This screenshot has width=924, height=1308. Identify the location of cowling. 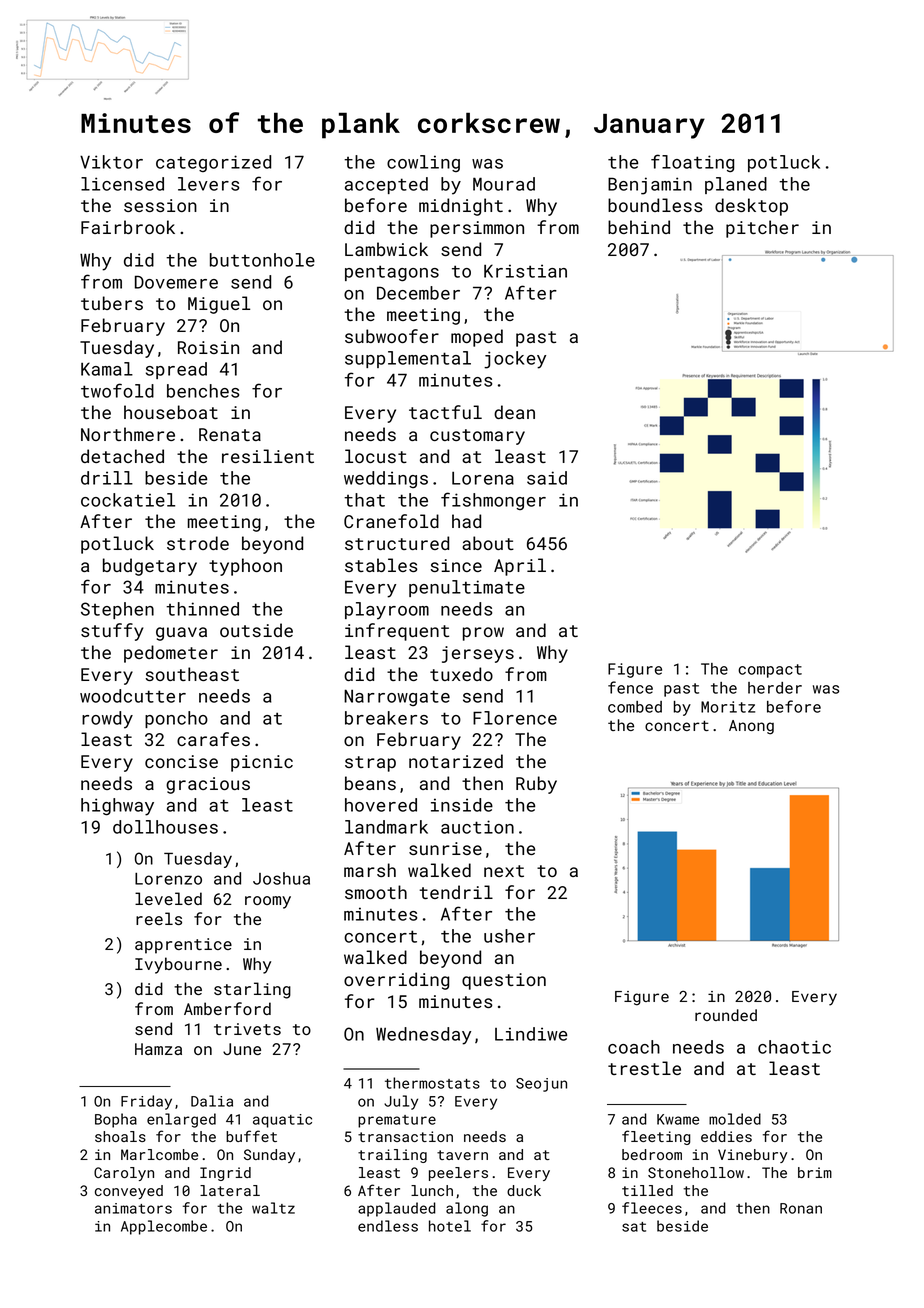
(423, 163).
